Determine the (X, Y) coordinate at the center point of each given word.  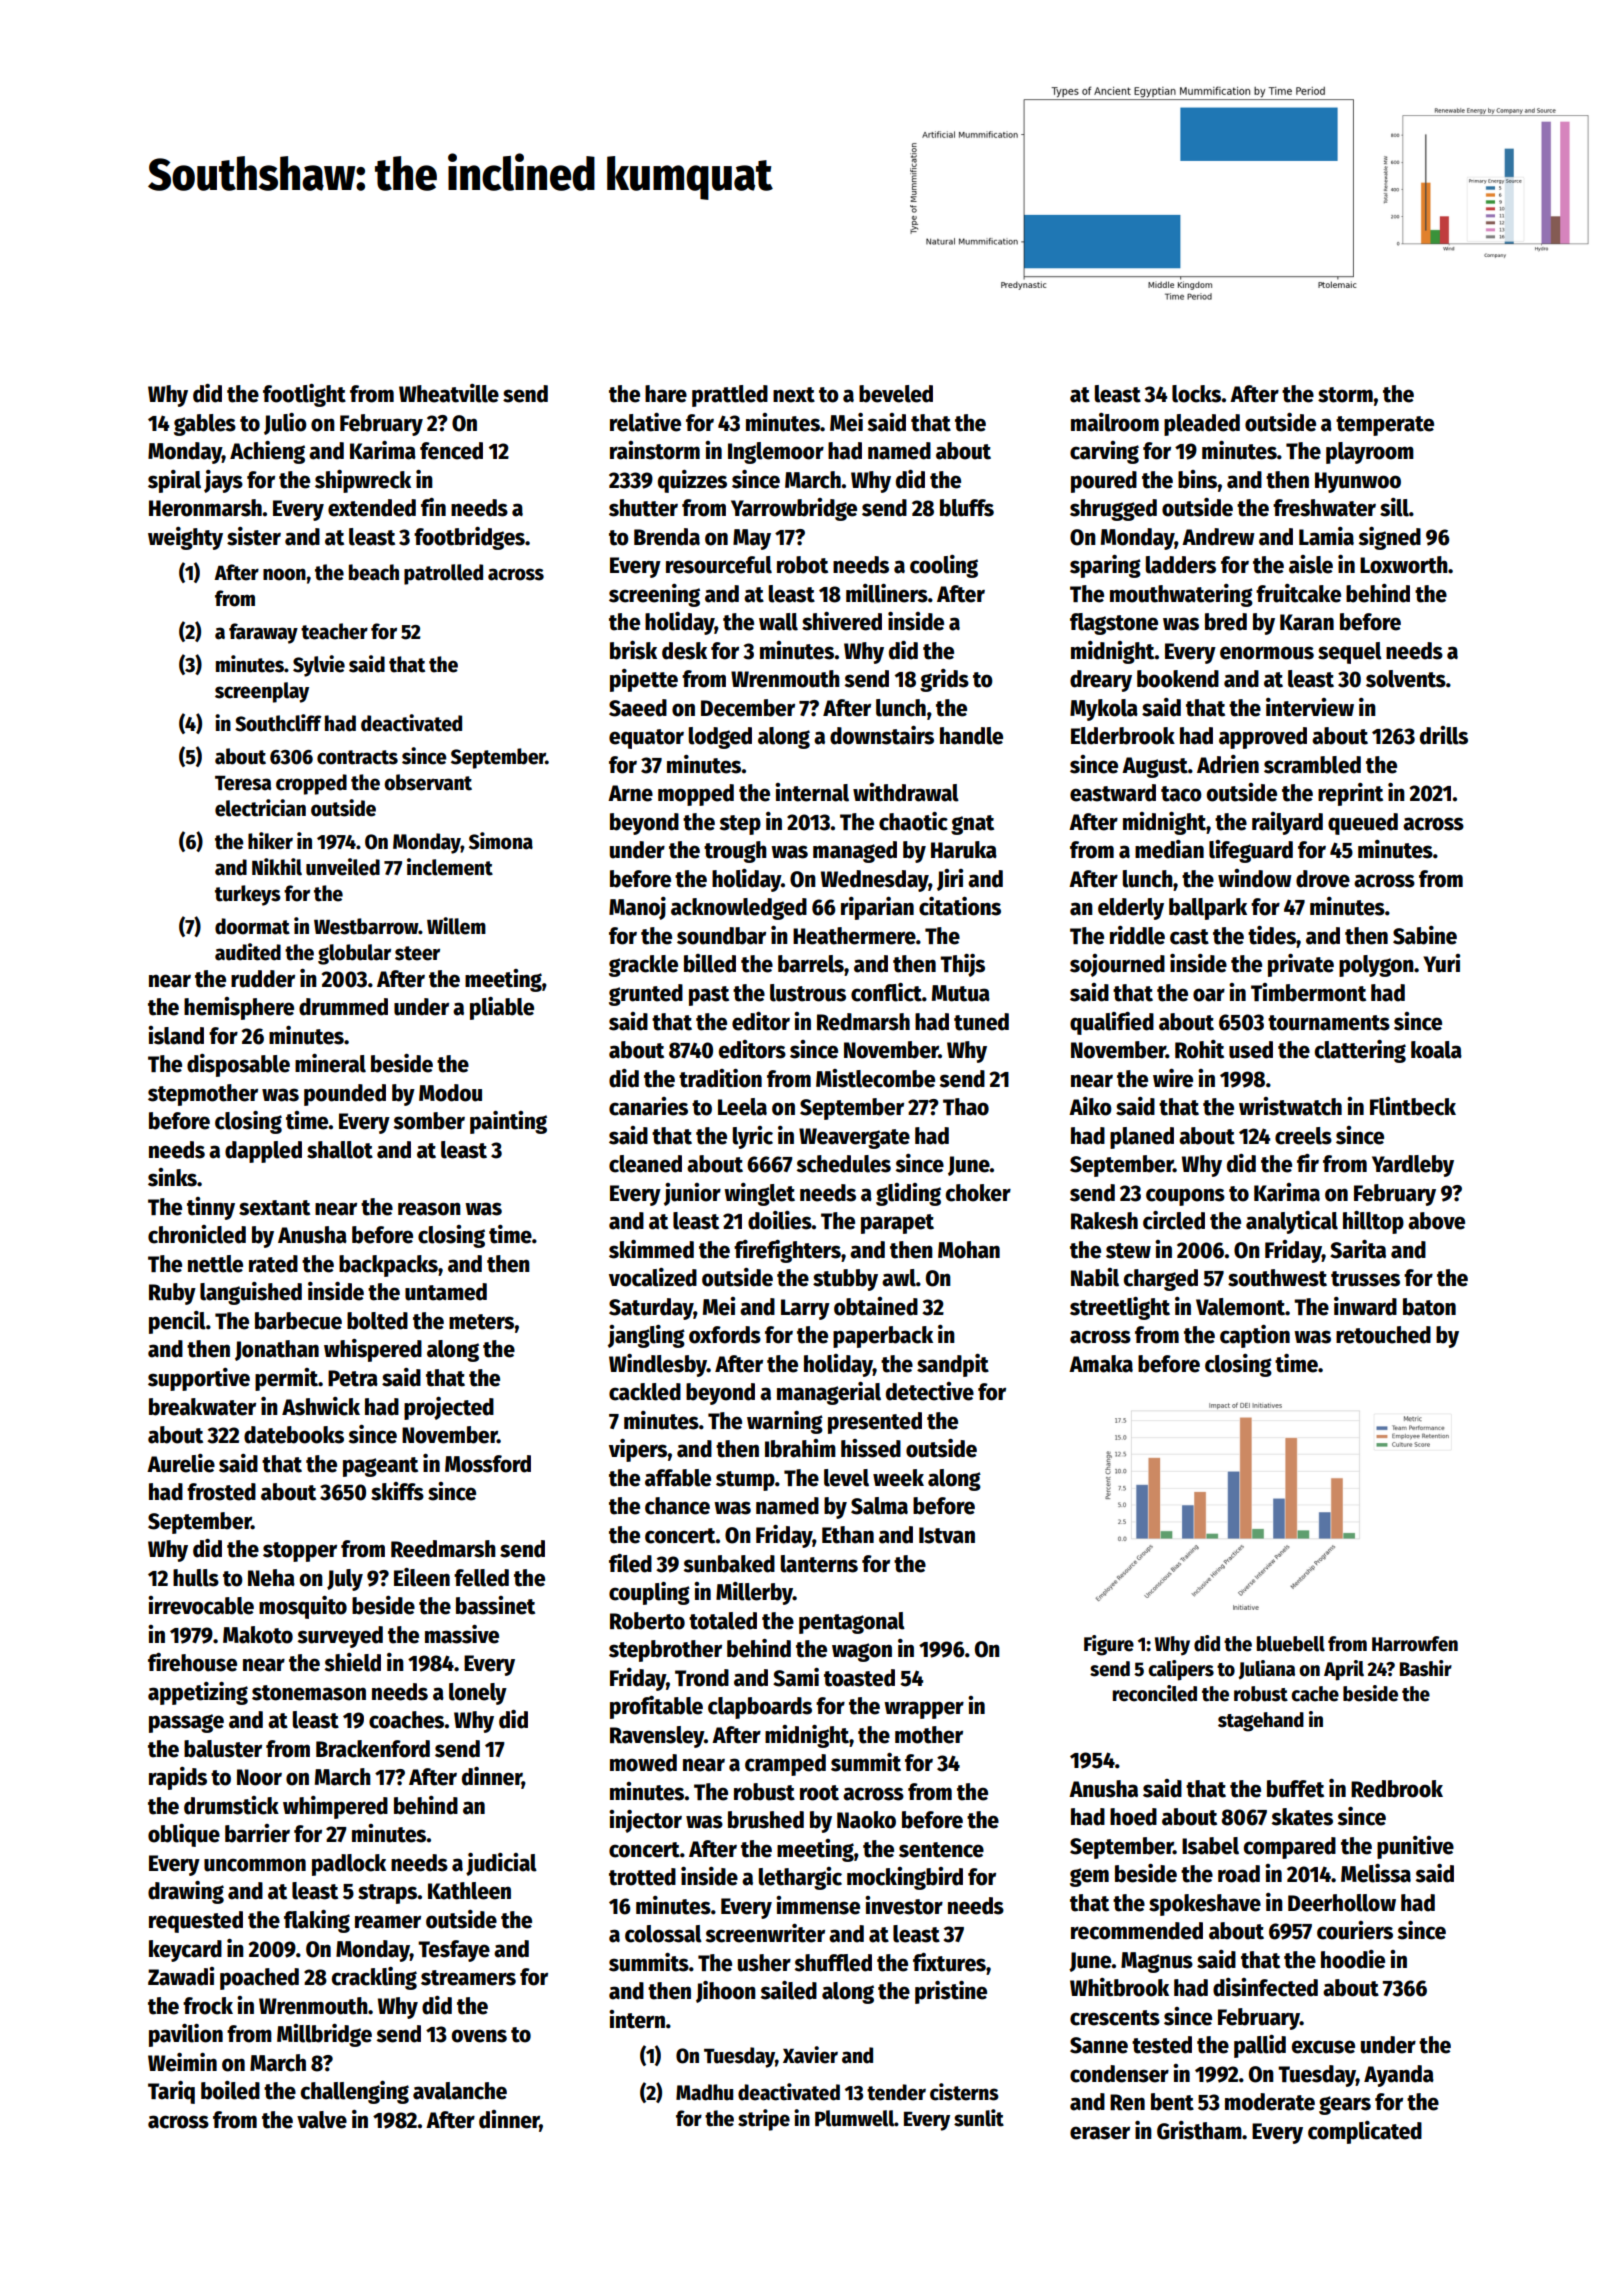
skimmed (651, 1249)
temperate (1385, 426)
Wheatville (449, 393)
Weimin (182, 2062)
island (176, 1035)
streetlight (1120, 1308)
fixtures (949, 1962)
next (794, 395)
